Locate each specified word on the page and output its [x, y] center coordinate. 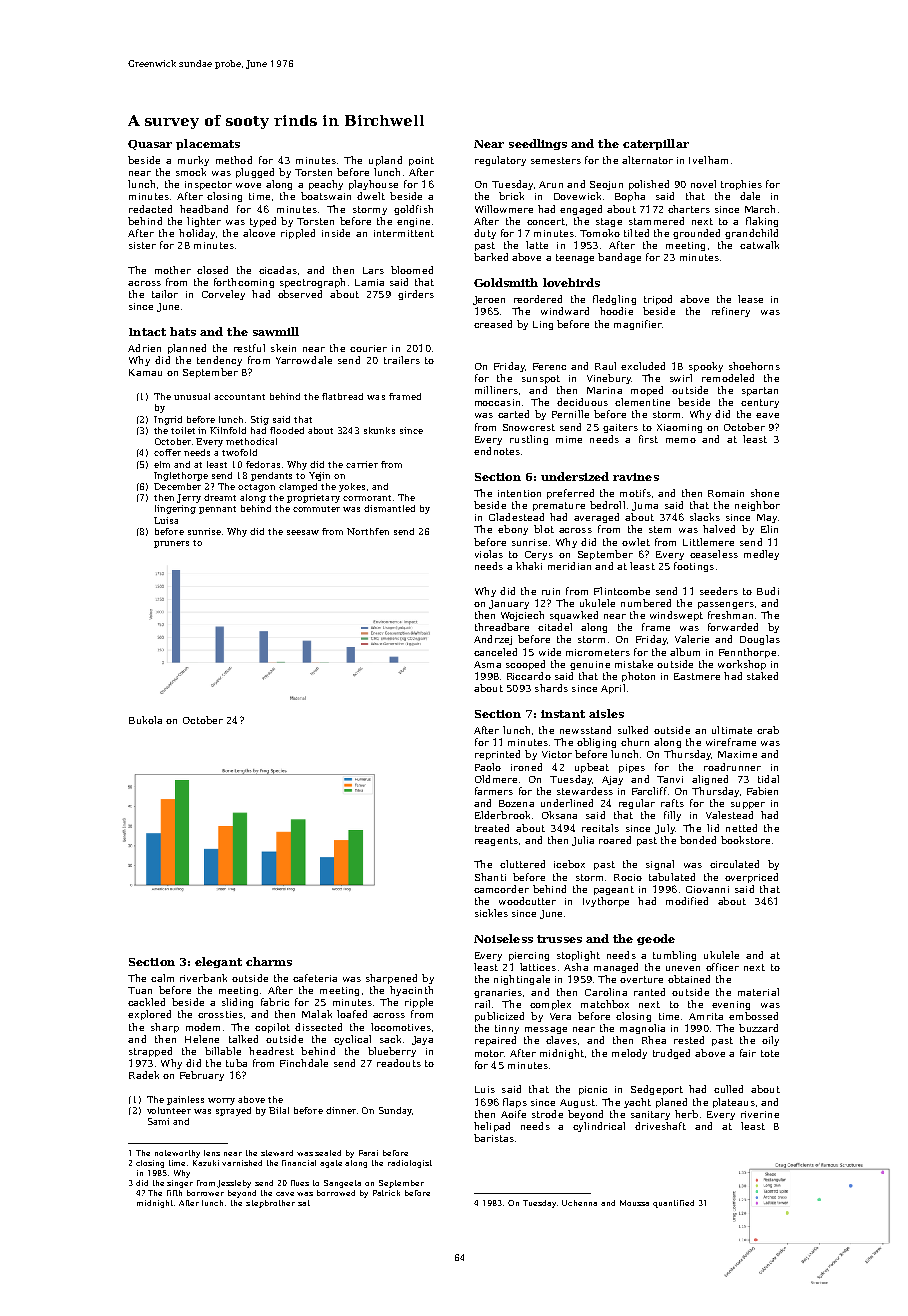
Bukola [145, 720]
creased [493, 324]
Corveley [223, 295]
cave [285, 1194]
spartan [760, 391]
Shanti [490, 877]
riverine [760, 1114]
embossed [753, 1016]
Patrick [386, 1193]
